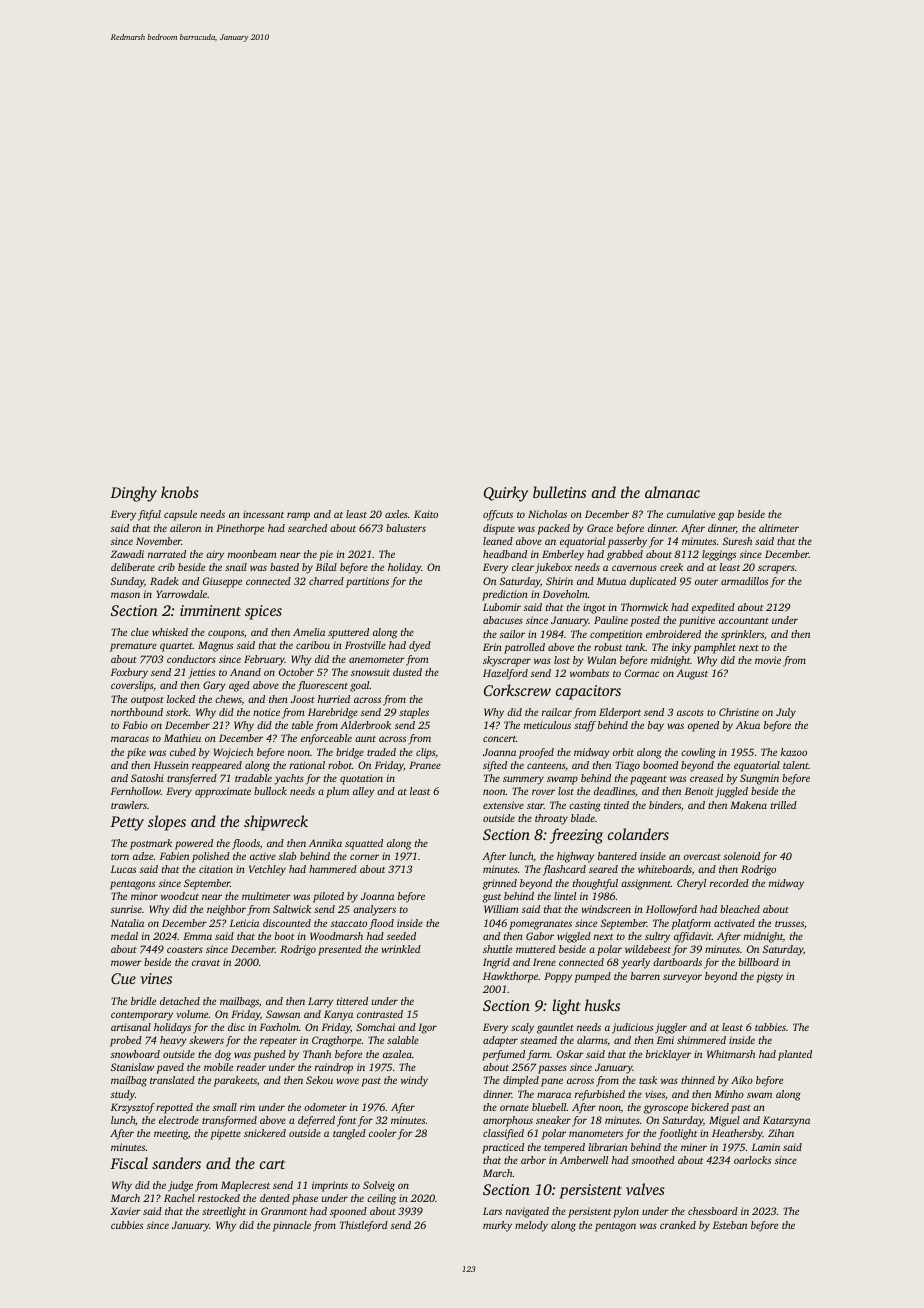  Describe the element at coordinates (498, 541) in the screenshot. I see `leaned` at that location.
